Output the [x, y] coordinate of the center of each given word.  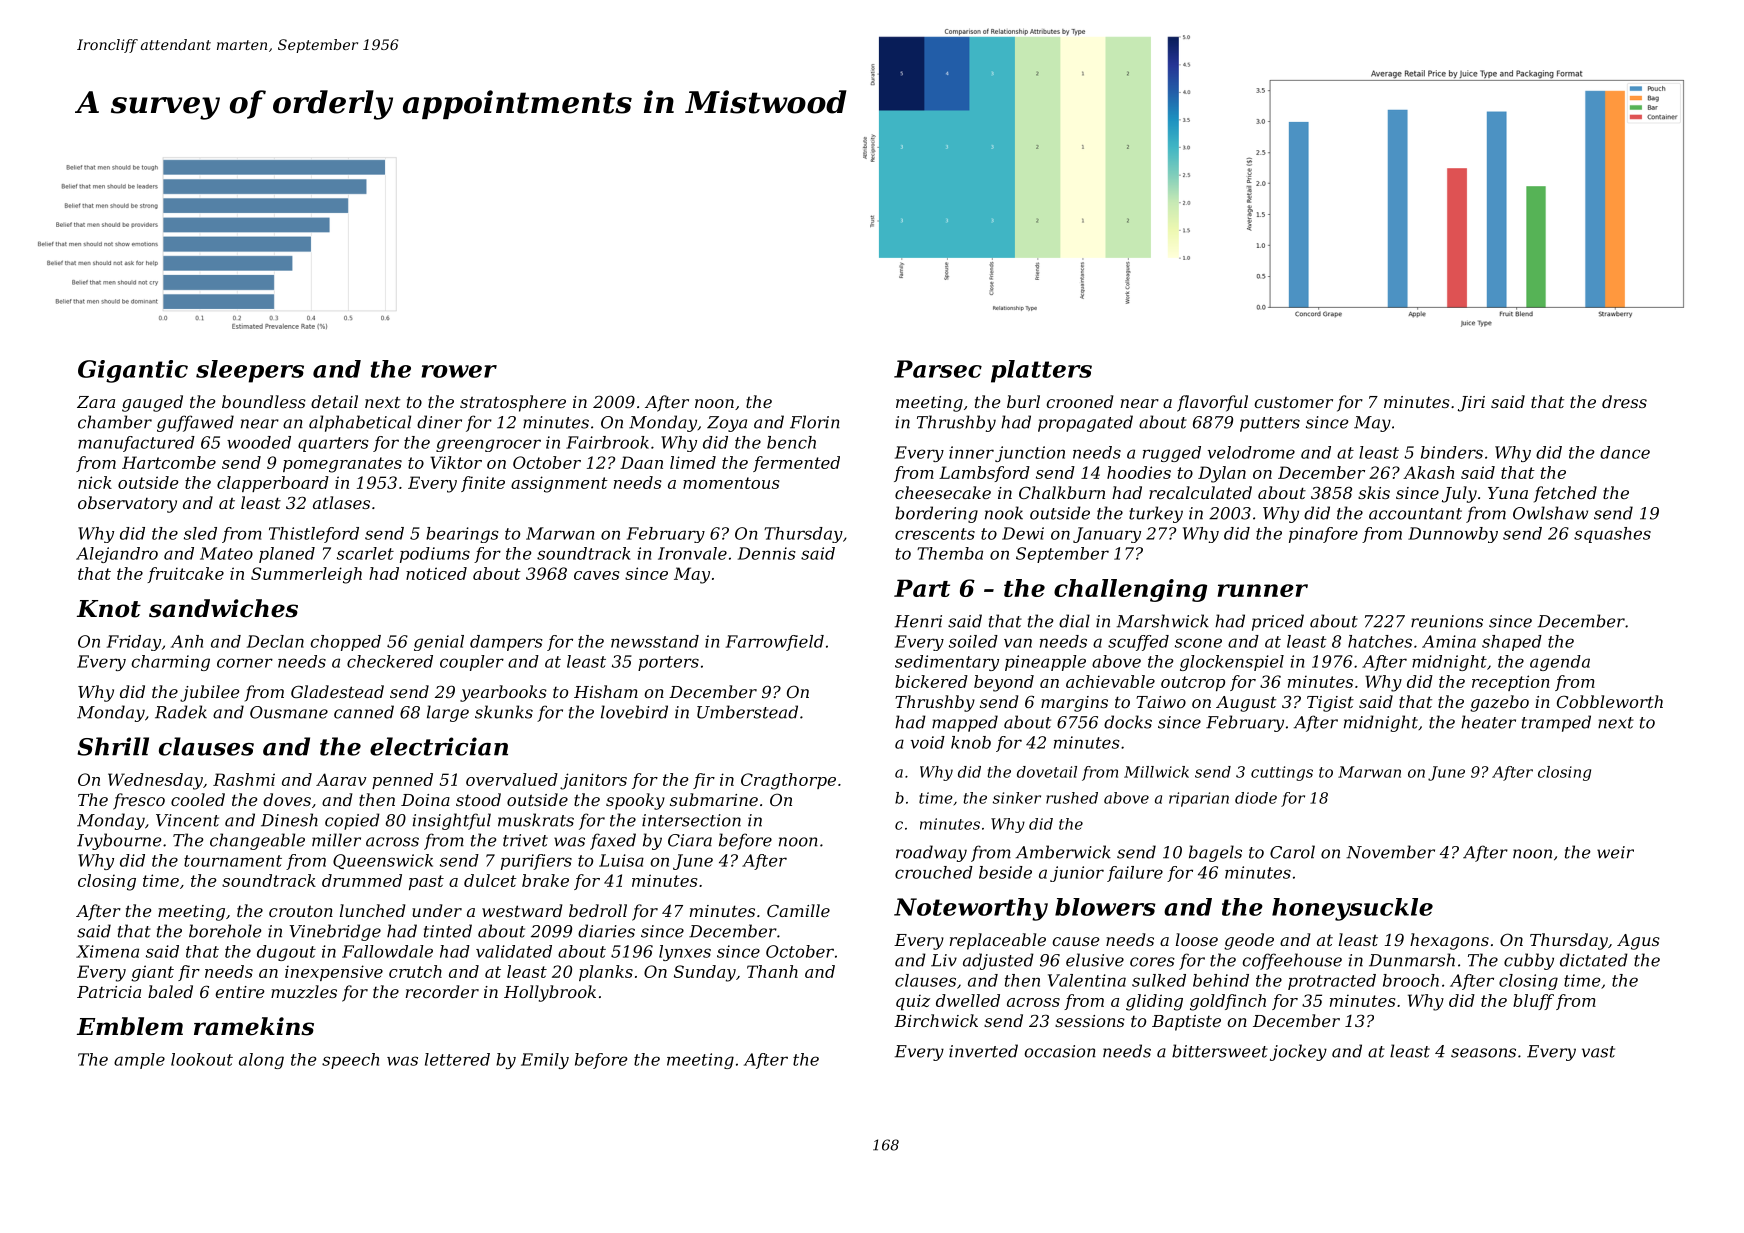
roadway [931, 853]
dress [1624, 401]
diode [1256, 798]
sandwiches [223, 608]
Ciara [690, 840]
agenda [1560, 663]
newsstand [655, 641]
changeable [257, 841]
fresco [139, 801]
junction [1030, 454]
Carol [1292, 852]
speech [350, 1061]
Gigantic [133, 371]
